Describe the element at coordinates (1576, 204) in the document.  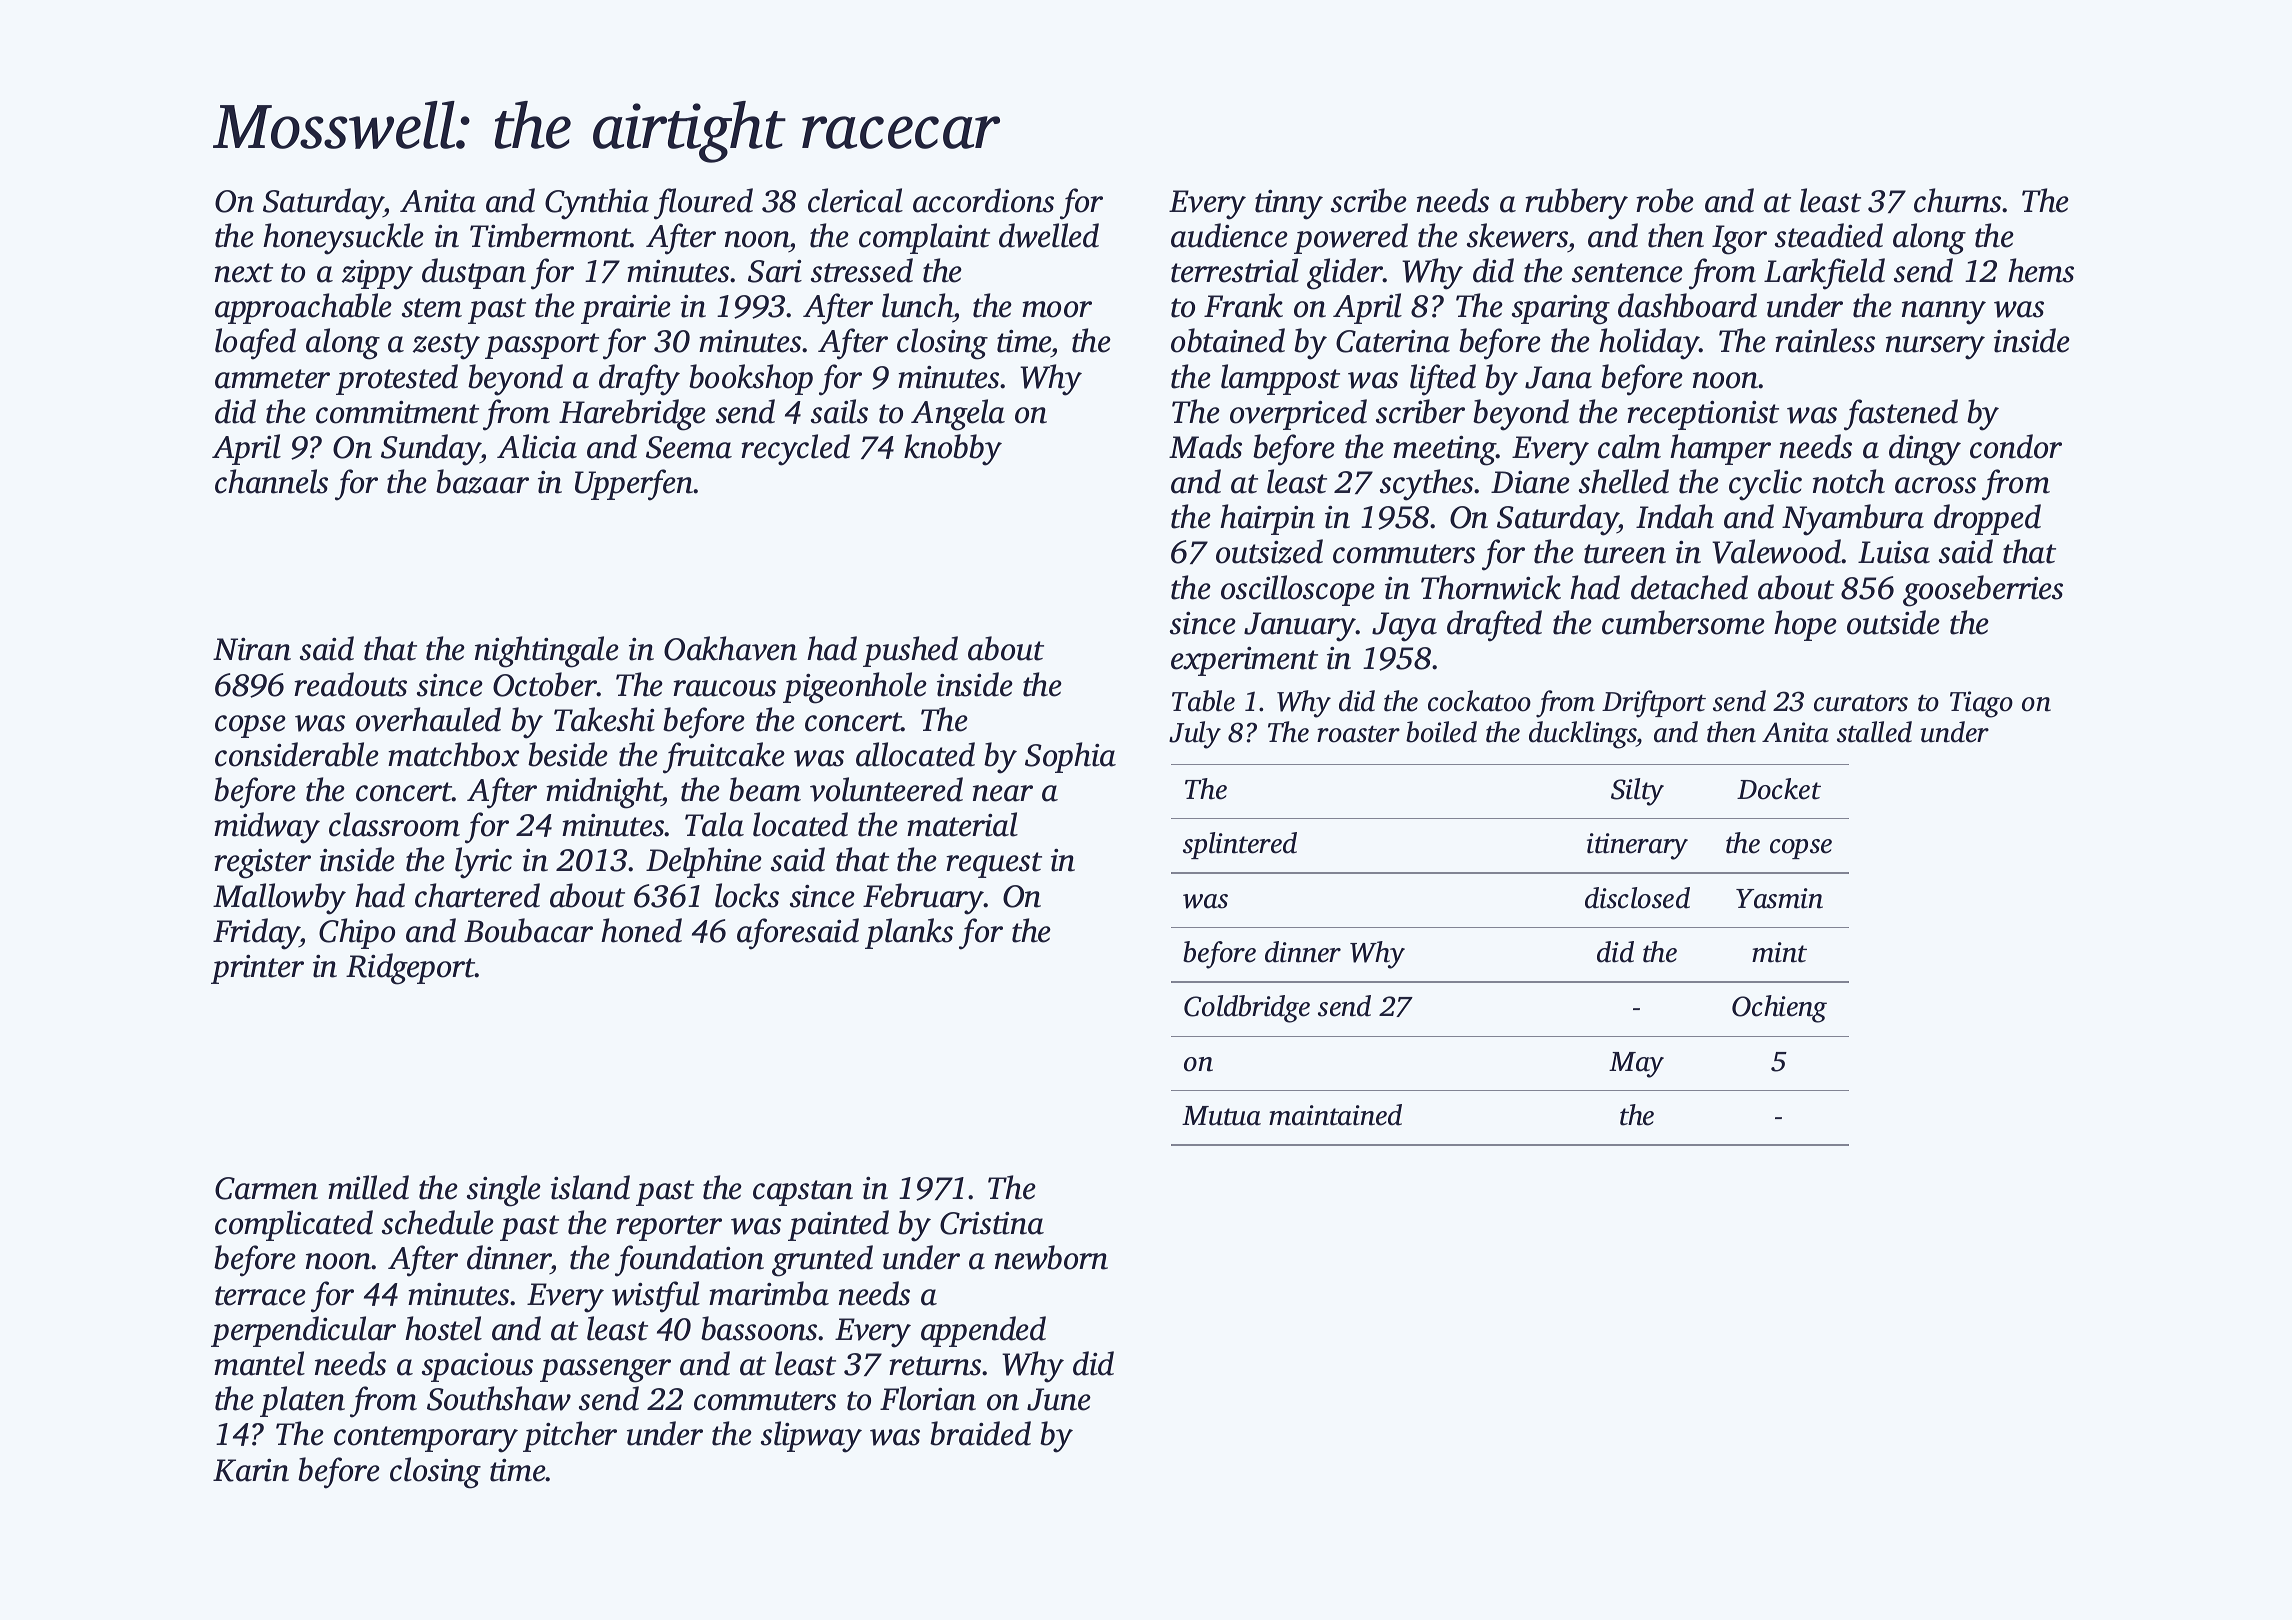
I see `rubbery` at that location.
